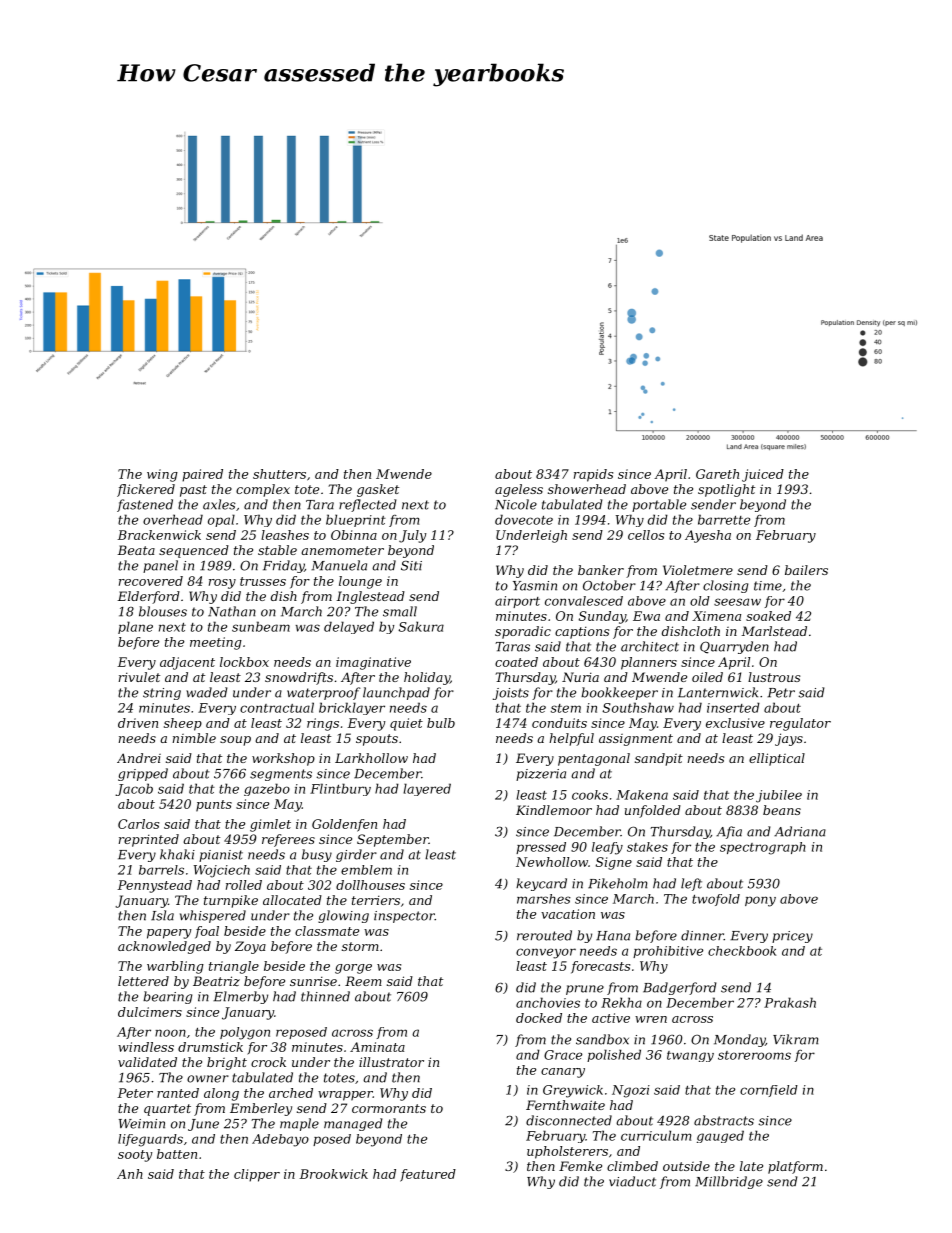 The width and height of the page is (952, 1233). Describe the element at coordinates (565, 1105) in the page. I see `Fernthwaite` at that location.
